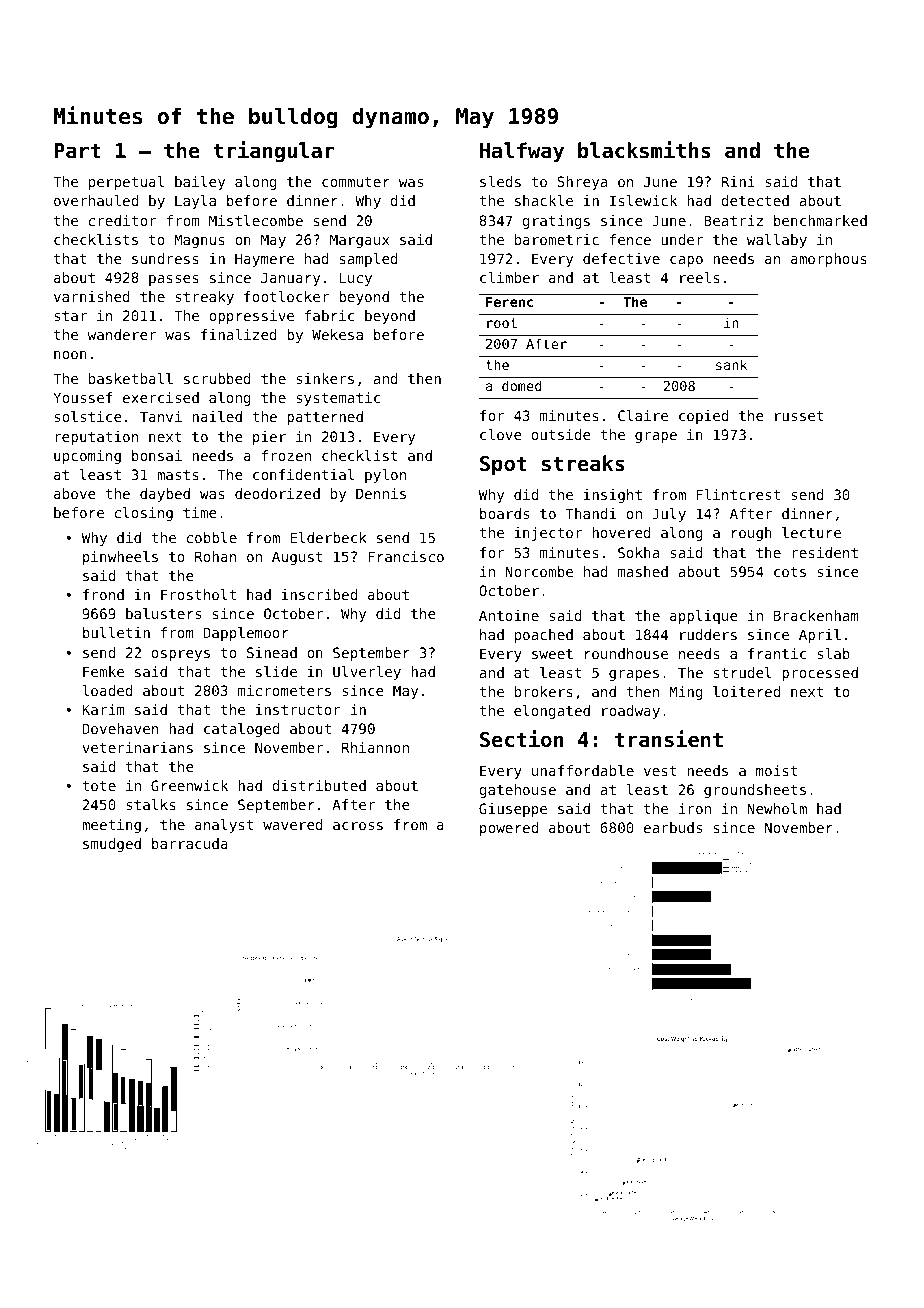 Image resolution: width=924 pixels, height=1308 pixels. What do you see at coordinates (799, 416) in the image?
I see `russet` at bounding box center [799, 416].
